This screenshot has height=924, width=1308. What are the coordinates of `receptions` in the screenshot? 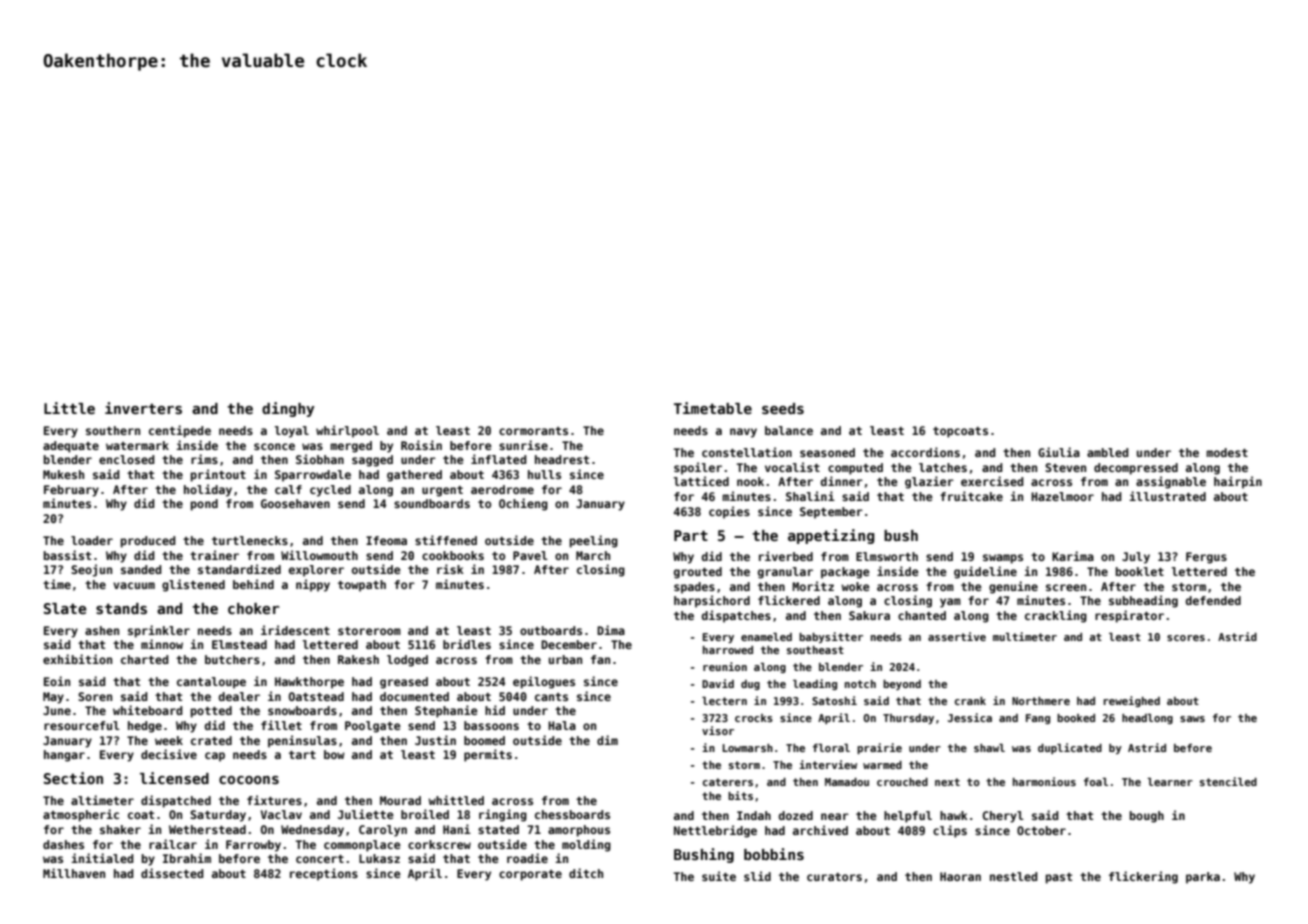 It's located at (324, 874).
